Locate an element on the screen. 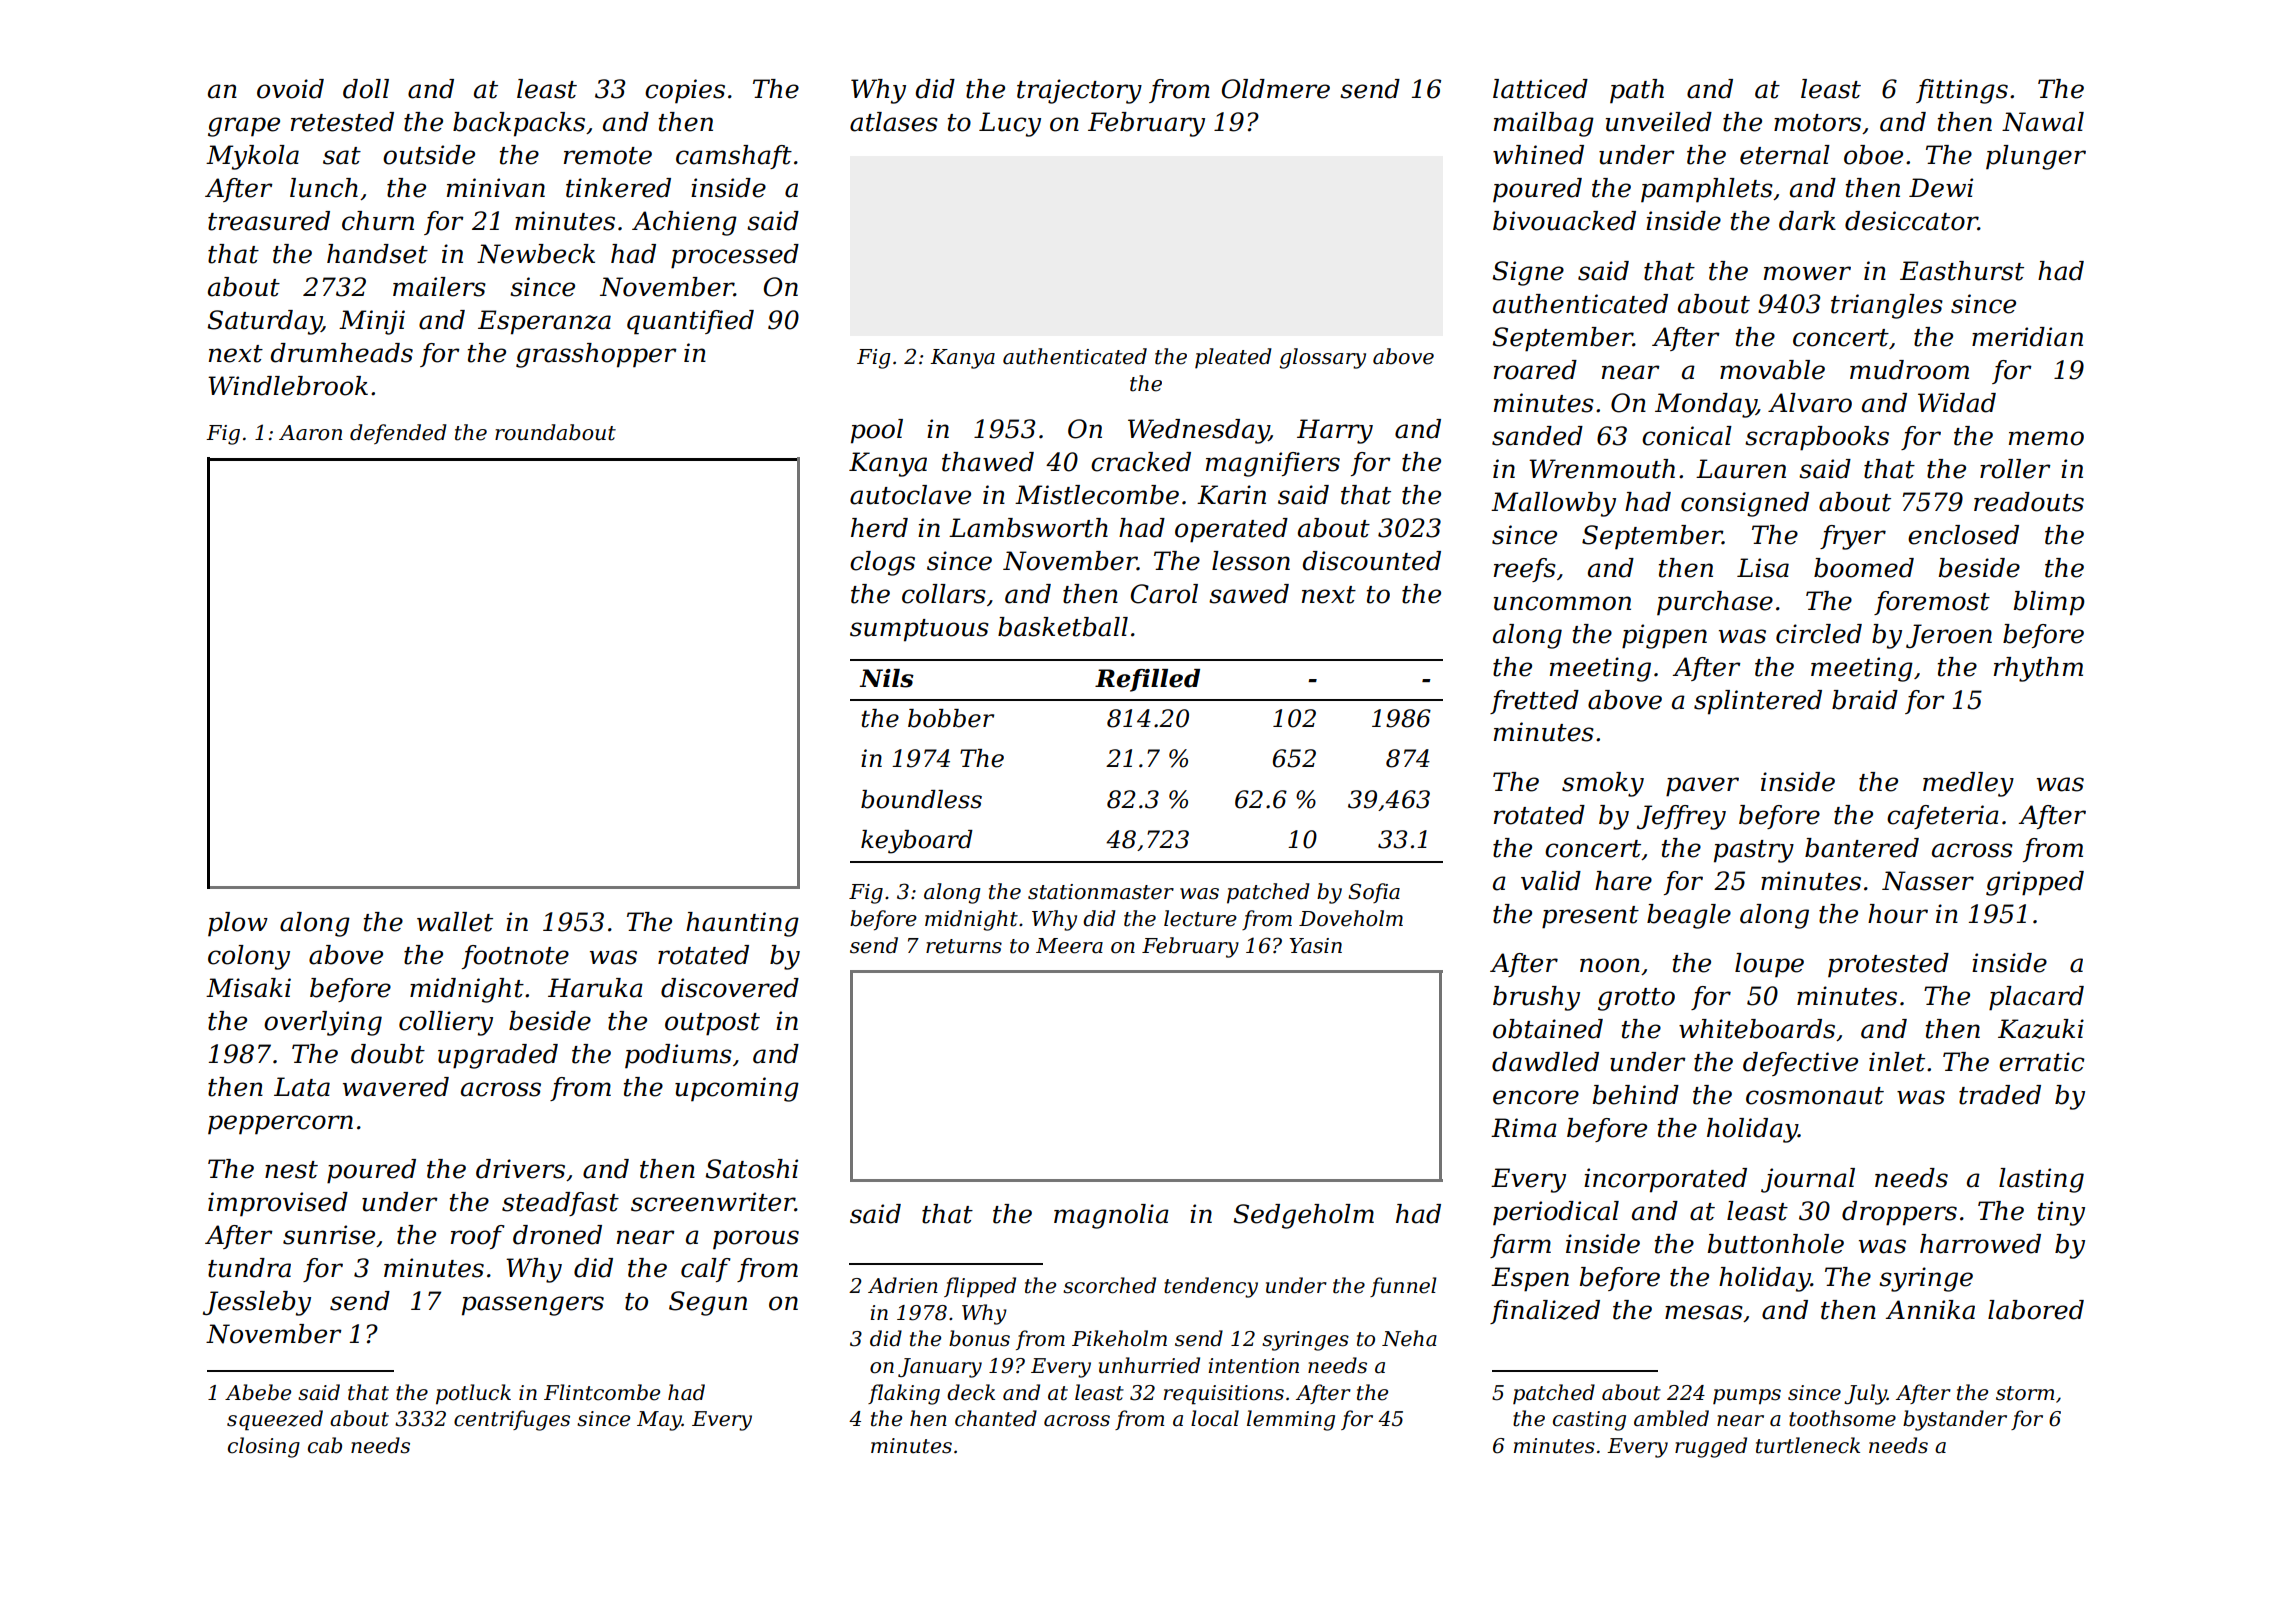 This screenshot has height=1620, width=2292. latticed is located at coordinates (1540, 89).
